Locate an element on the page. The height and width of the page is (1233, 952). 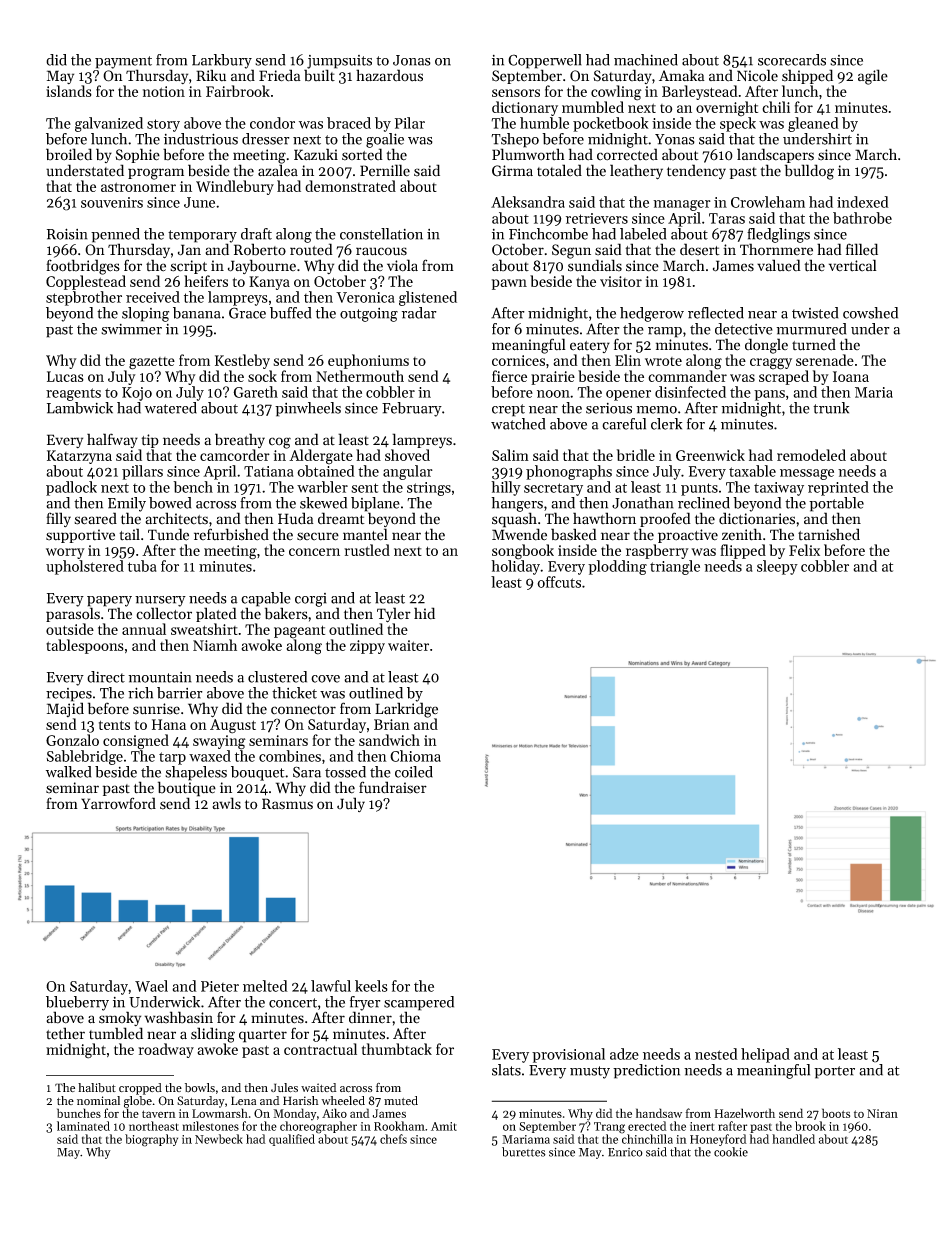
Larkridge is located at coordinates (406, 710).
